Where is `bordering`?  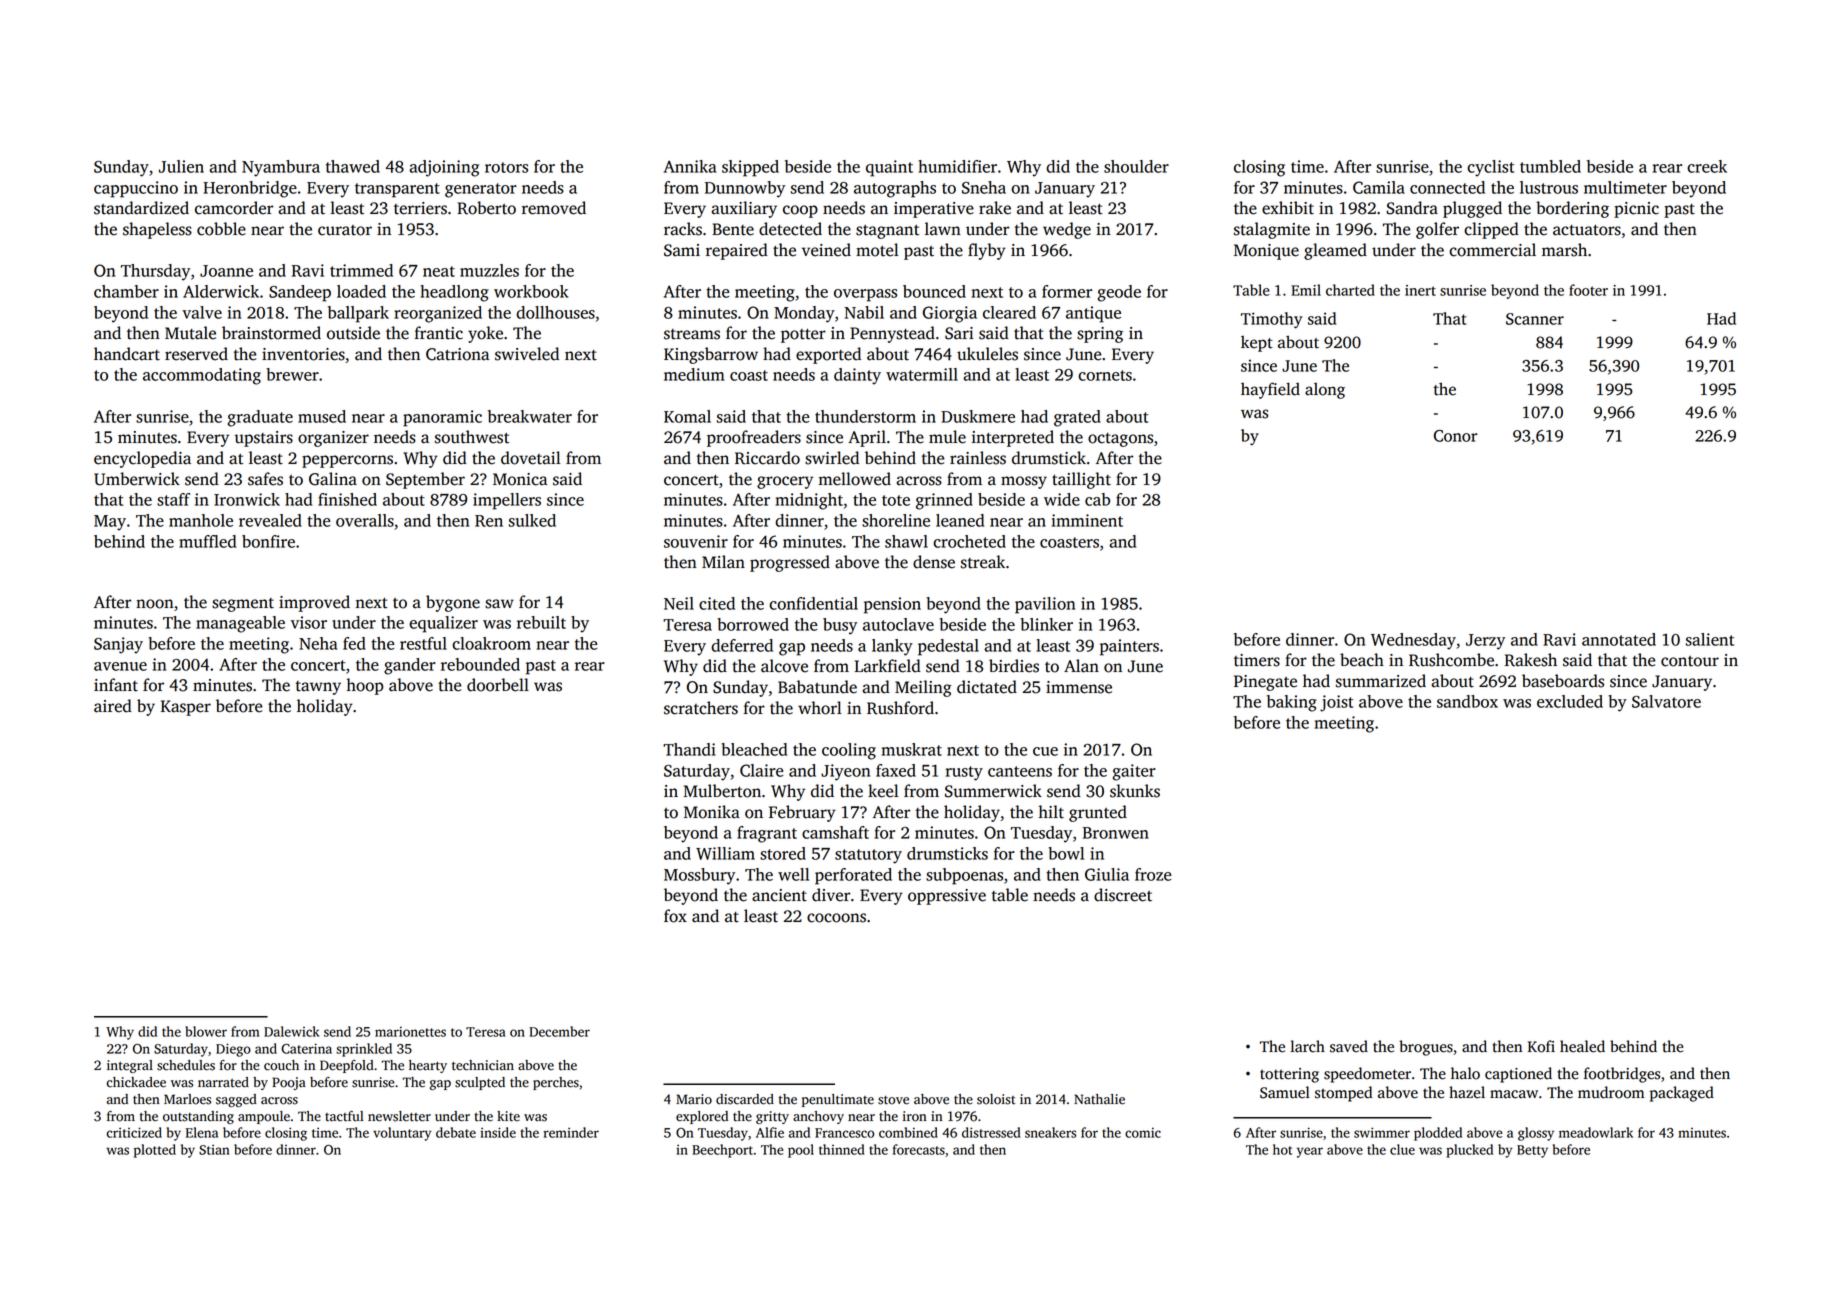 bordering is located at coordinates (1572, 209).
